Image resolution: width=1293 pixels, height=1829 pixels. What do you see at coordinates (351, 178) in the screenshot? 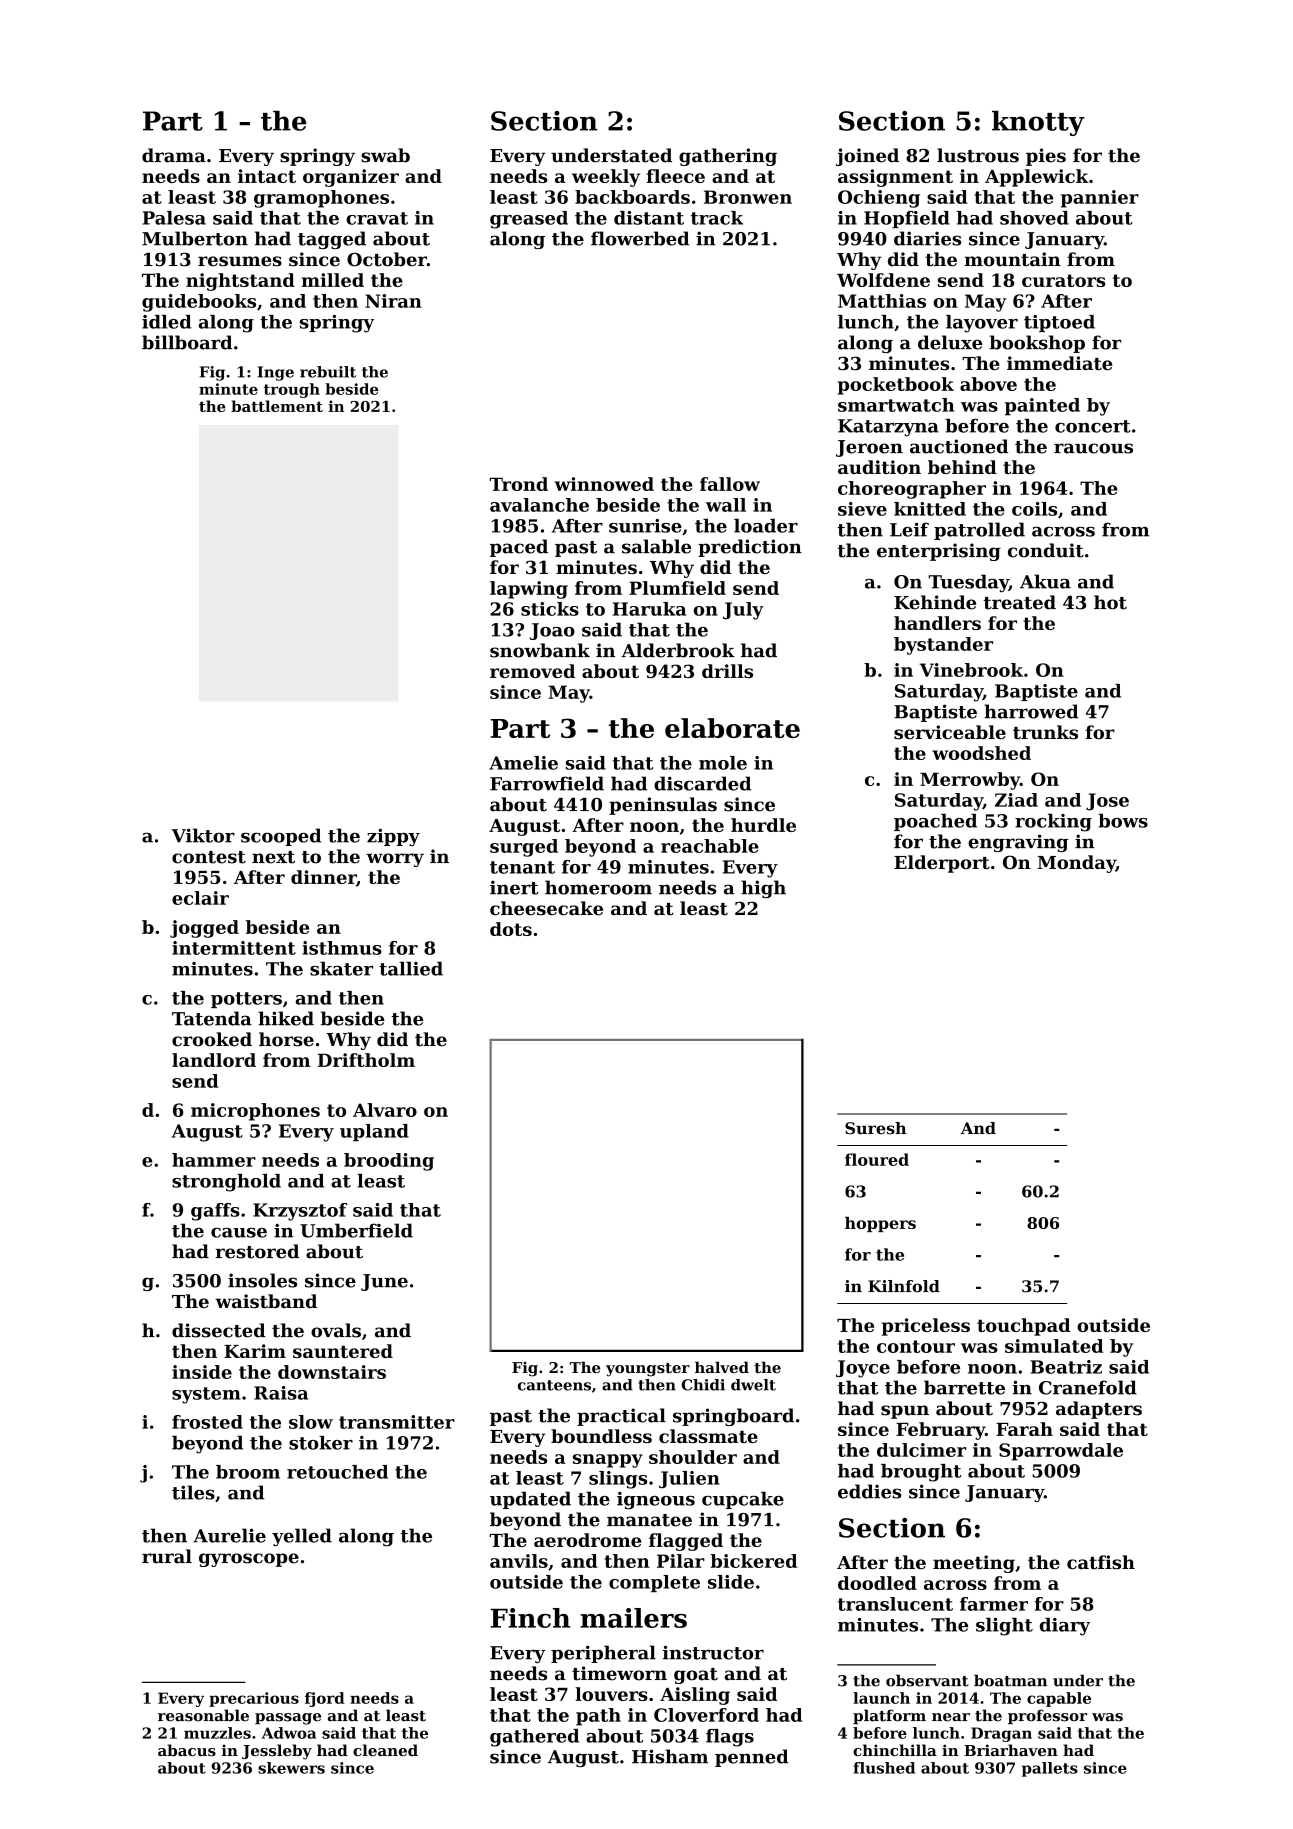
I see `organizer` at bounding box center [351, 178].
